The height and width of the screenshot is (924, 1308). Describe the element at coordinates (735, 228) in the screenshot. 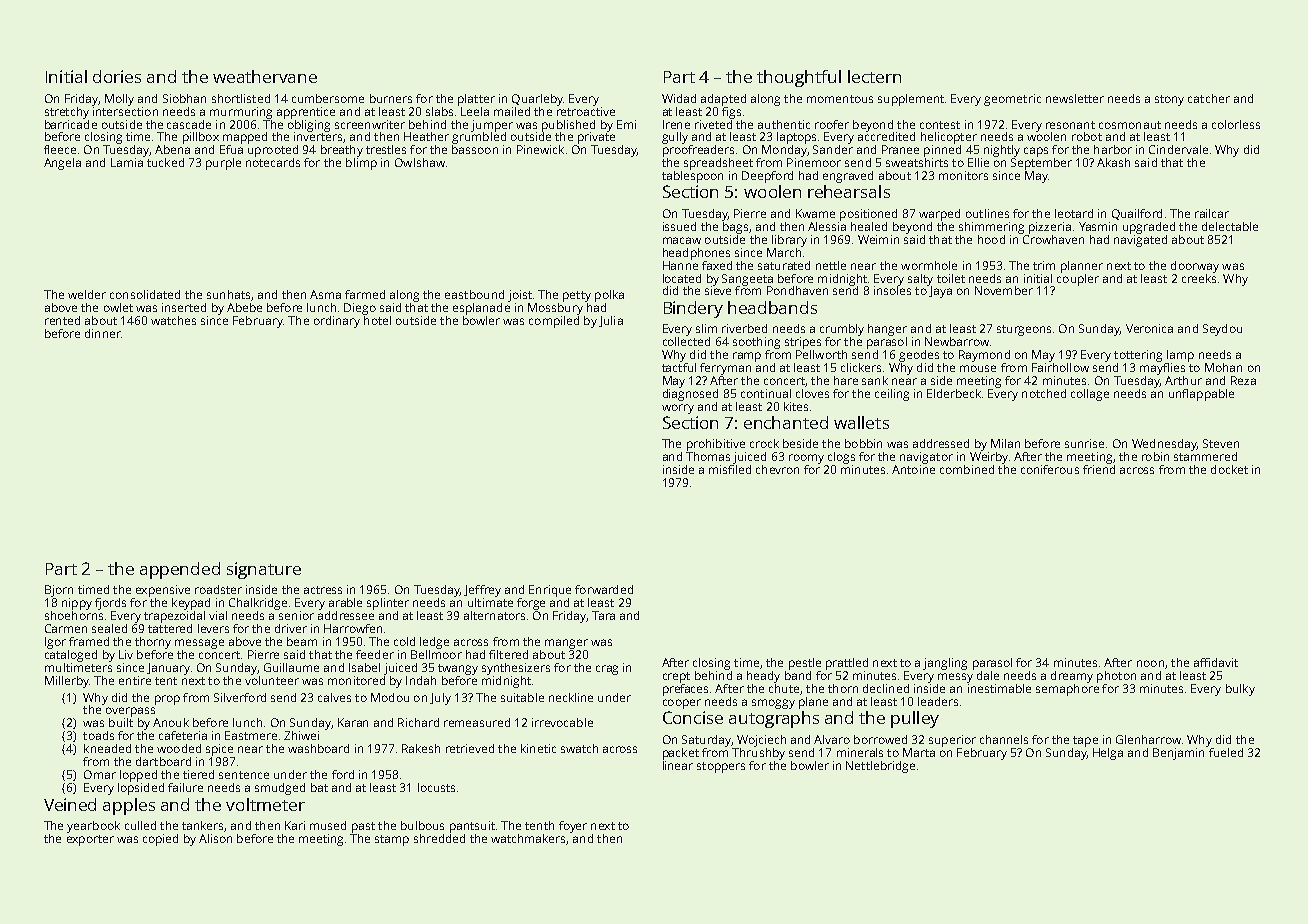

I see `bags` at that location.
